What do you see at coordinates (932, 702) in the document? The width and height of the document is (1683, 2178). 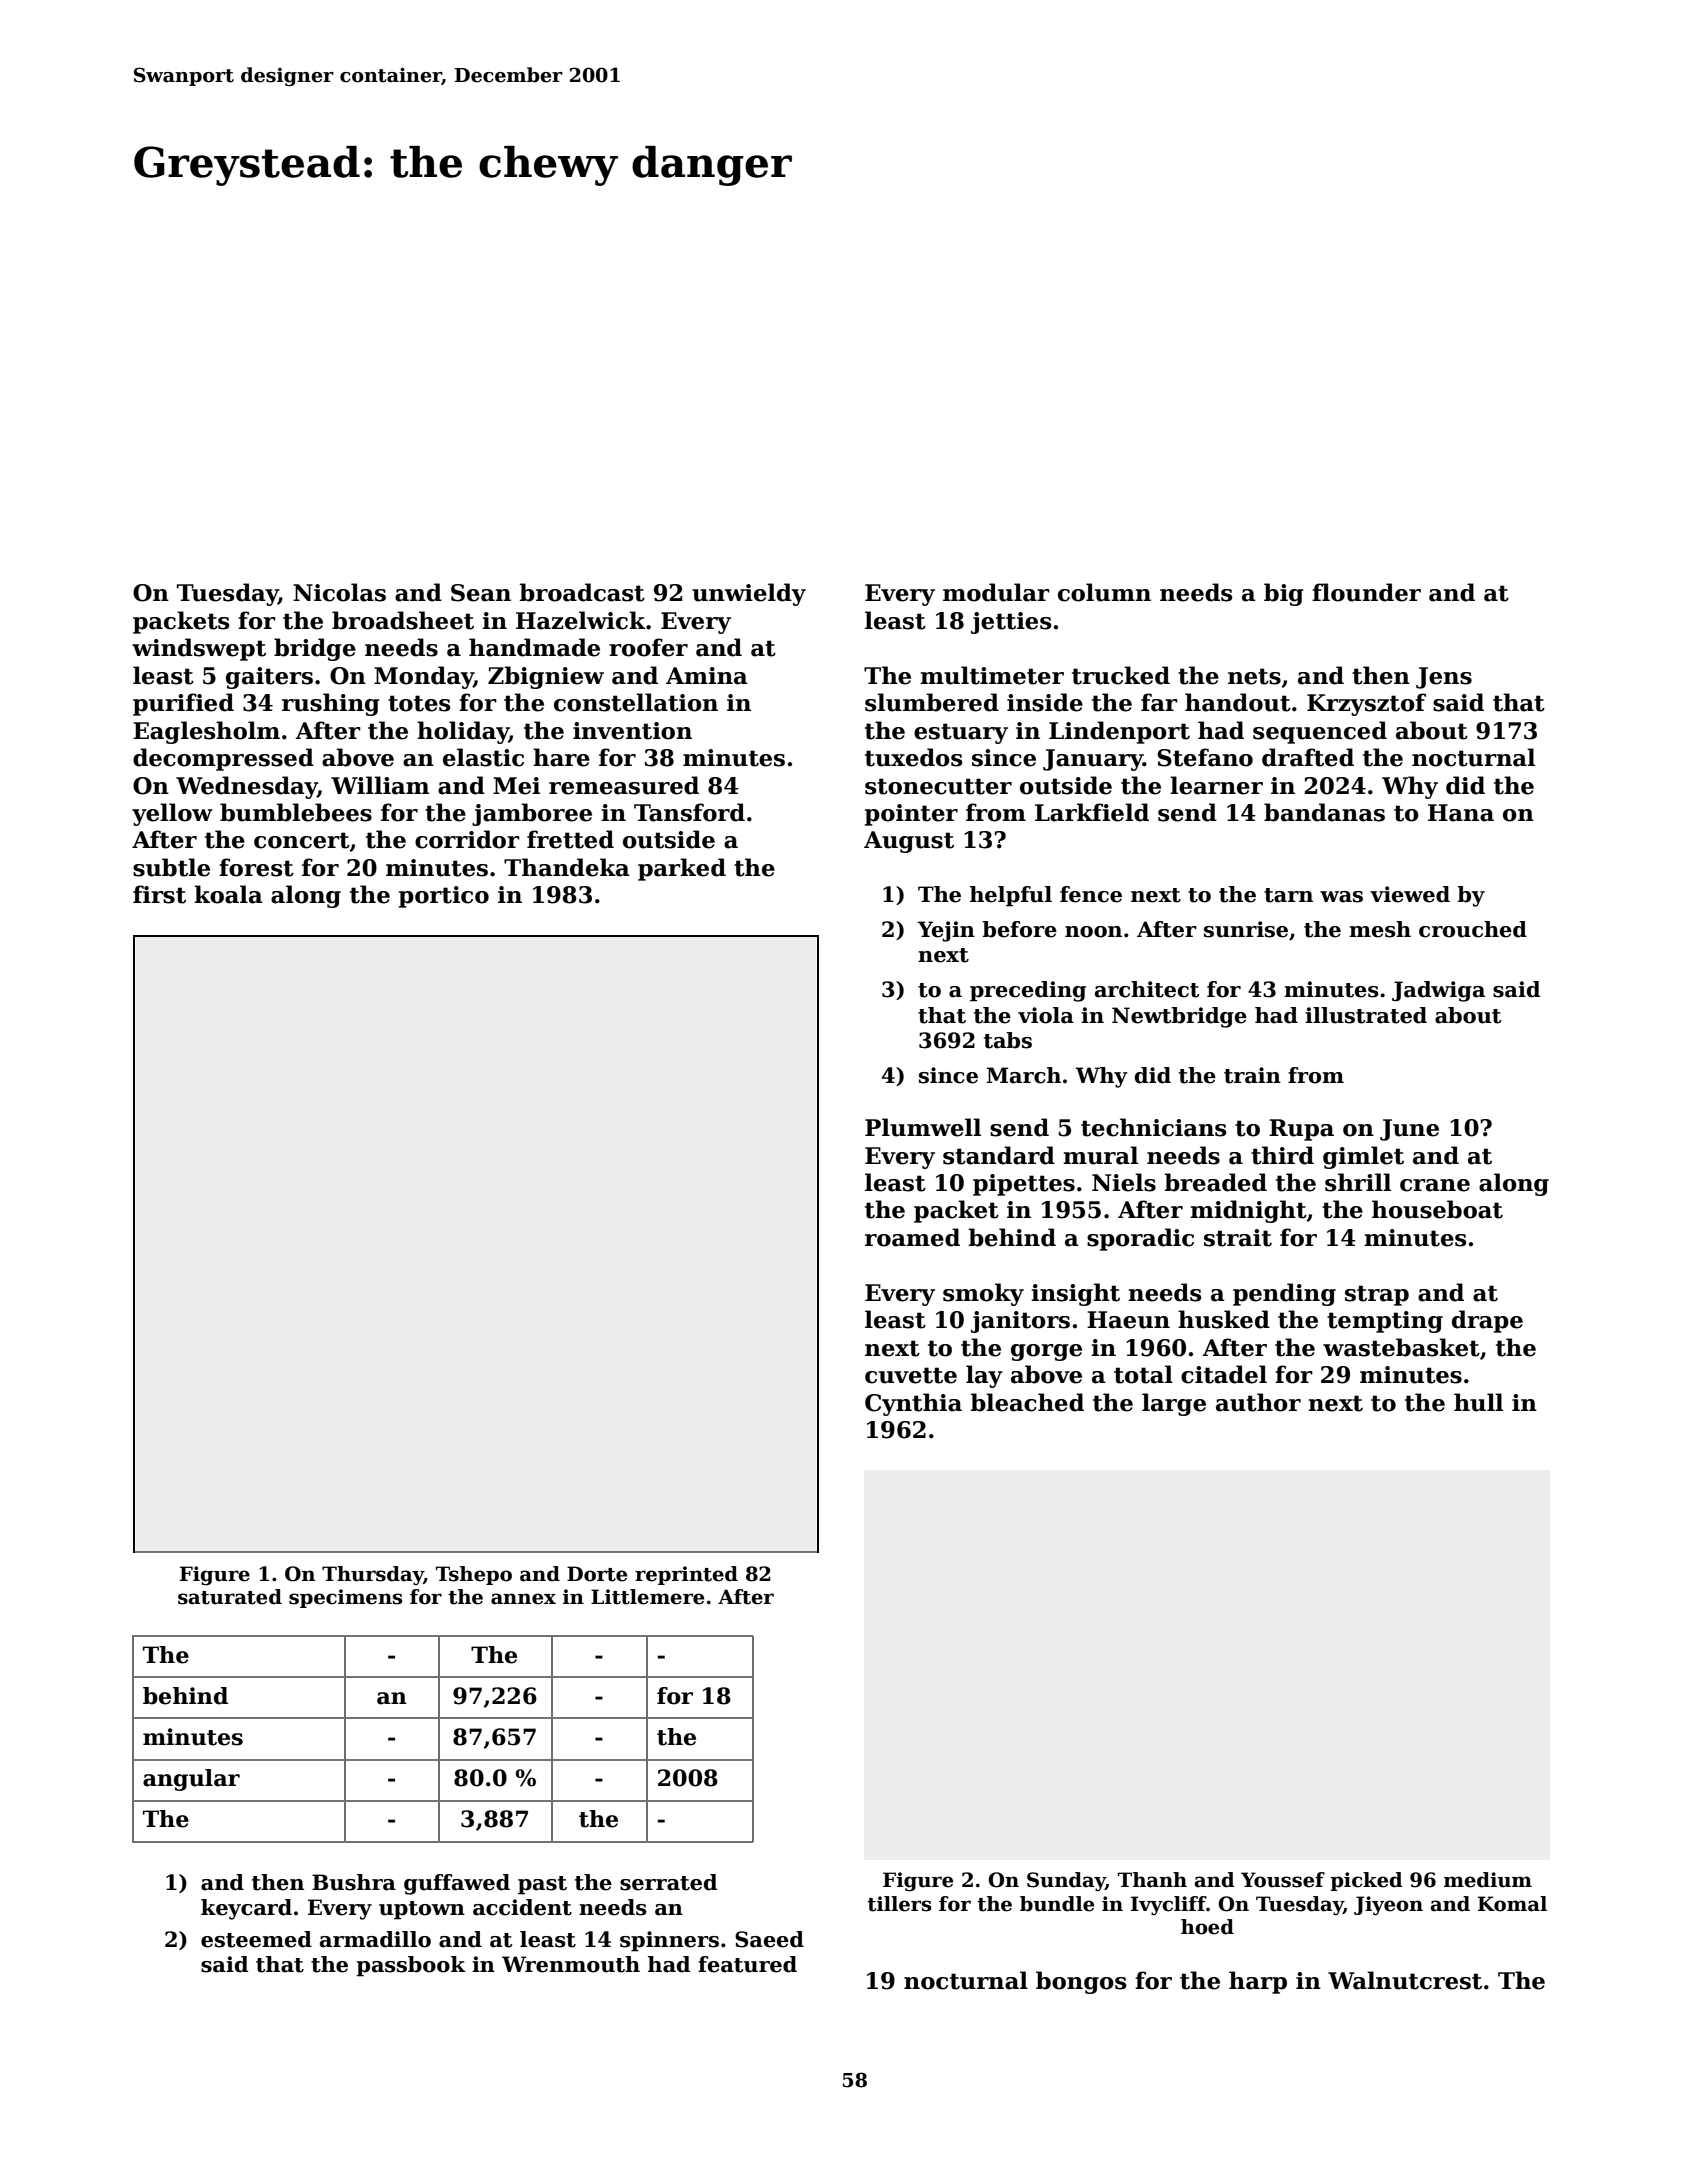 I see `slumbered` at bounding box center [932, 702].
